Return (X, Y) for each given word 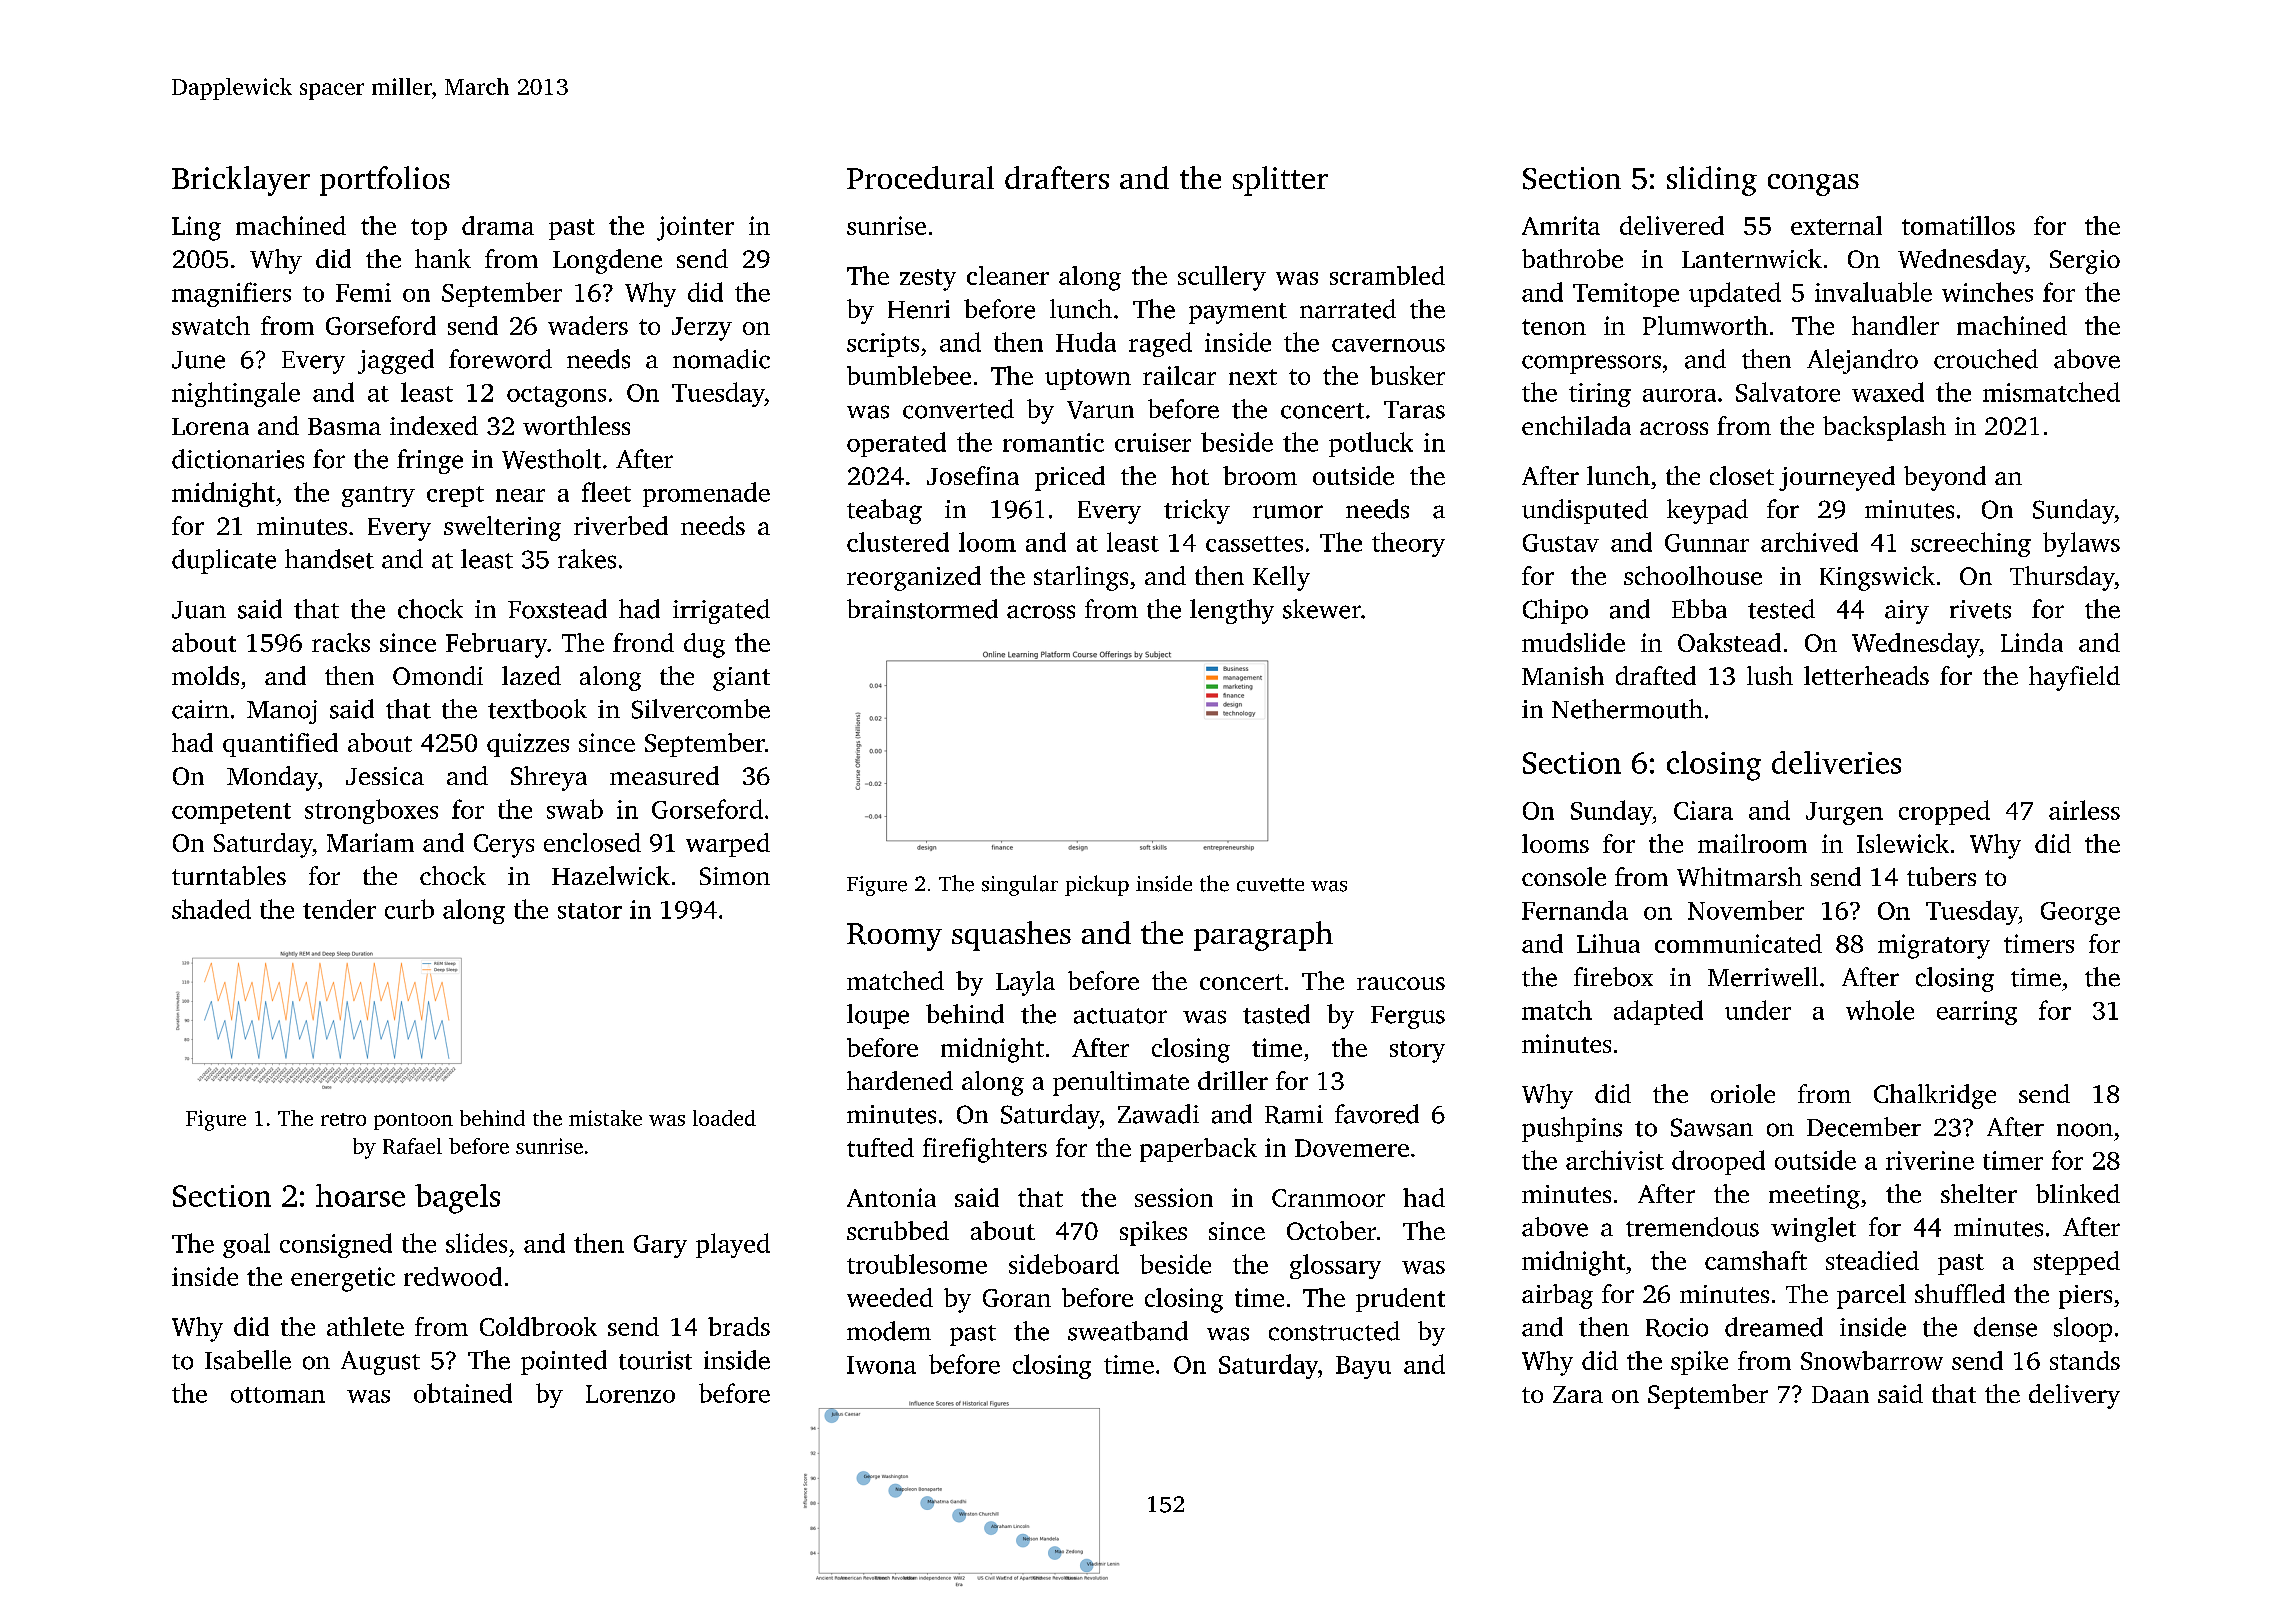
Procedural (920, 177)
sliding (1712, 181)
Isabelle (248, 1360)
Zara (1578, 1394)
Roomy (894, 937)
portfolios (385, 181)
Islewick (1903, 843)
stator (590, 911)
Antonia (891, 1197)
